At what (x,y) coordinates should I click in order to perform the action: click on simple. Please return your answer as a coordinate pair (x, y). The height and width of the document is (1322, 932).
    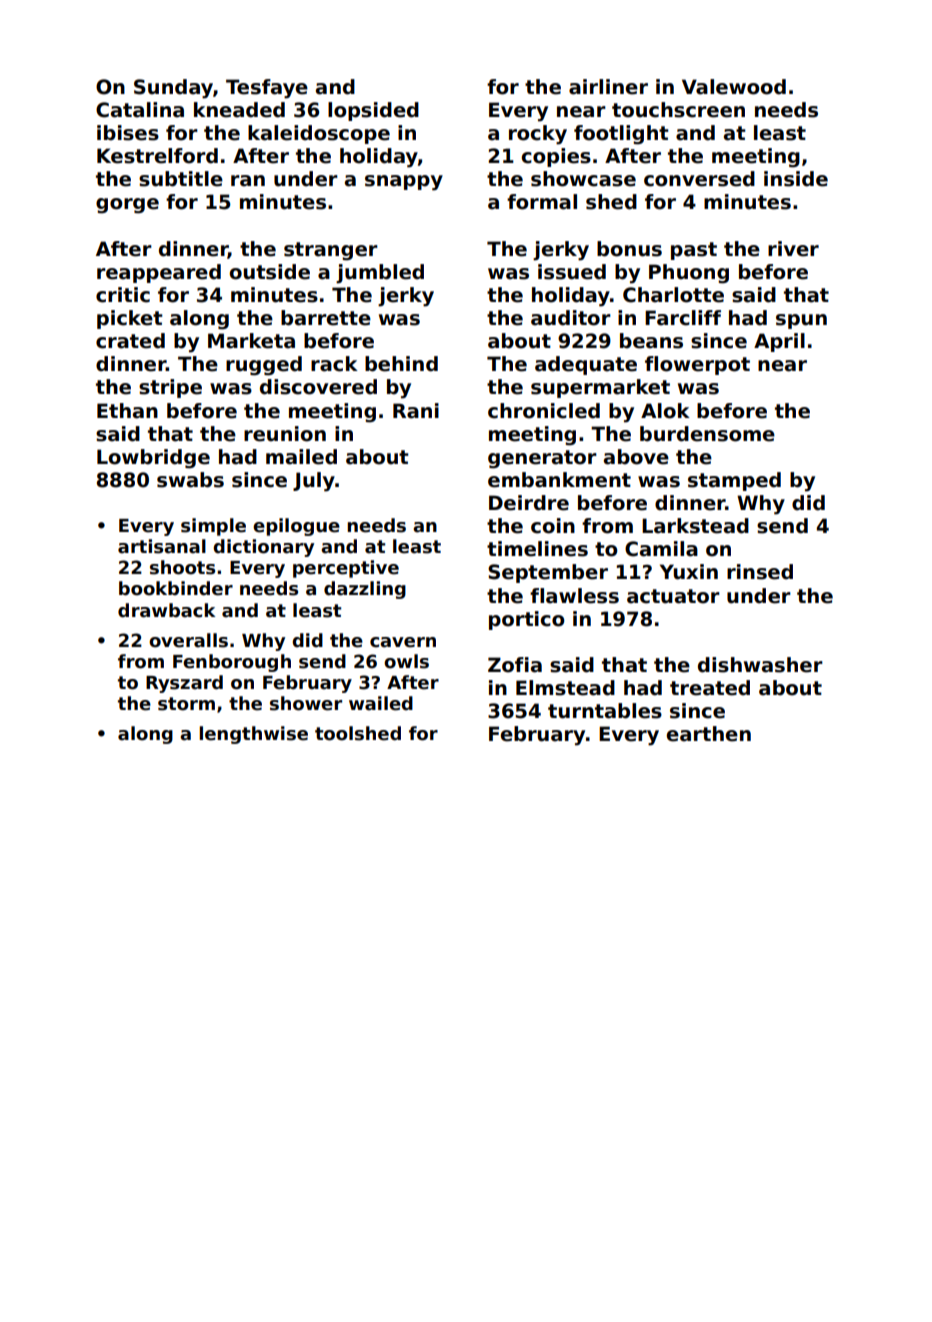
    Looking at the image, I should click on (213, 527).
